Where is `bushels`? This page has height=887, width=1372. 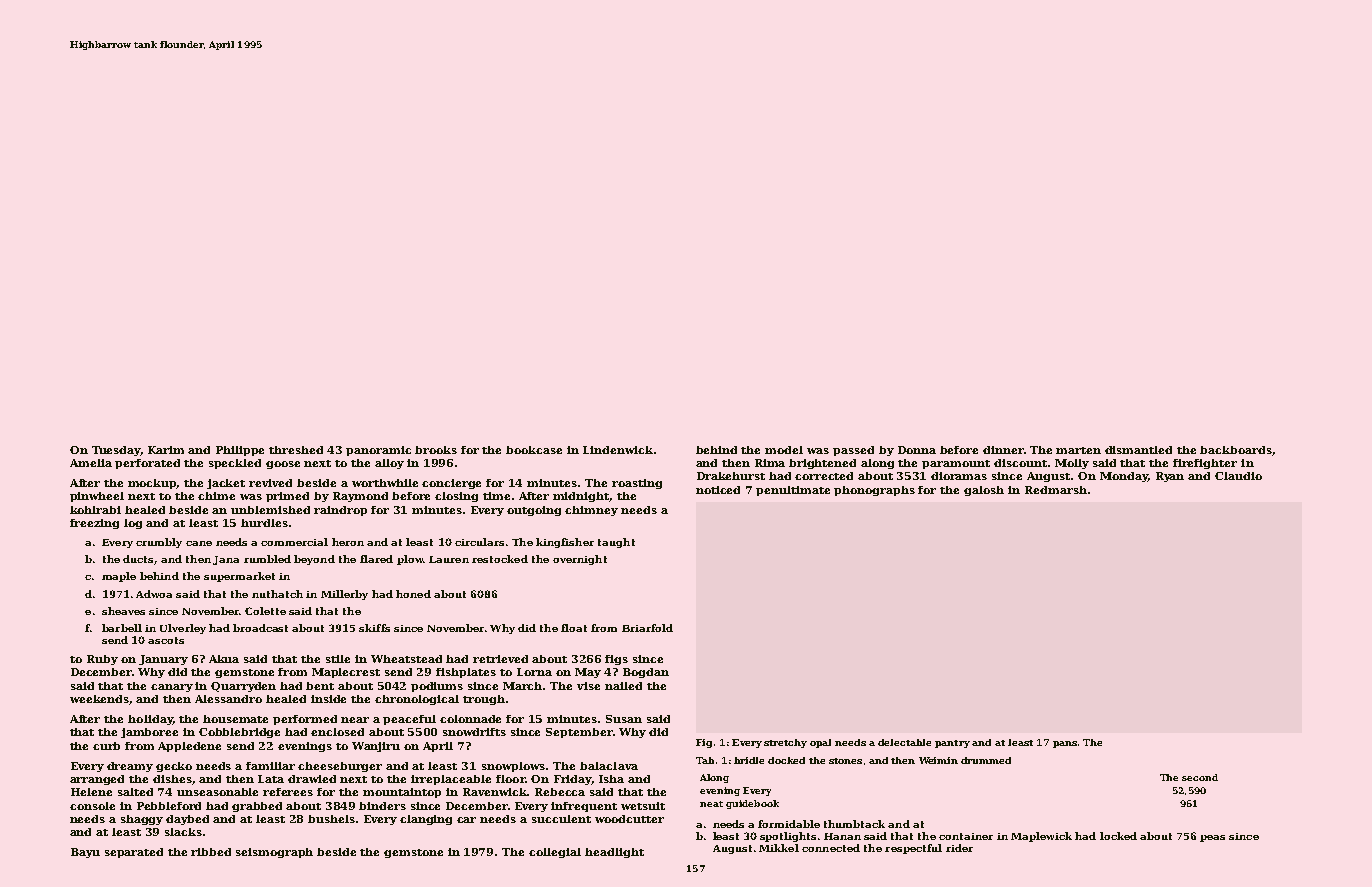 bushels is located at coordinates (331, 819).
